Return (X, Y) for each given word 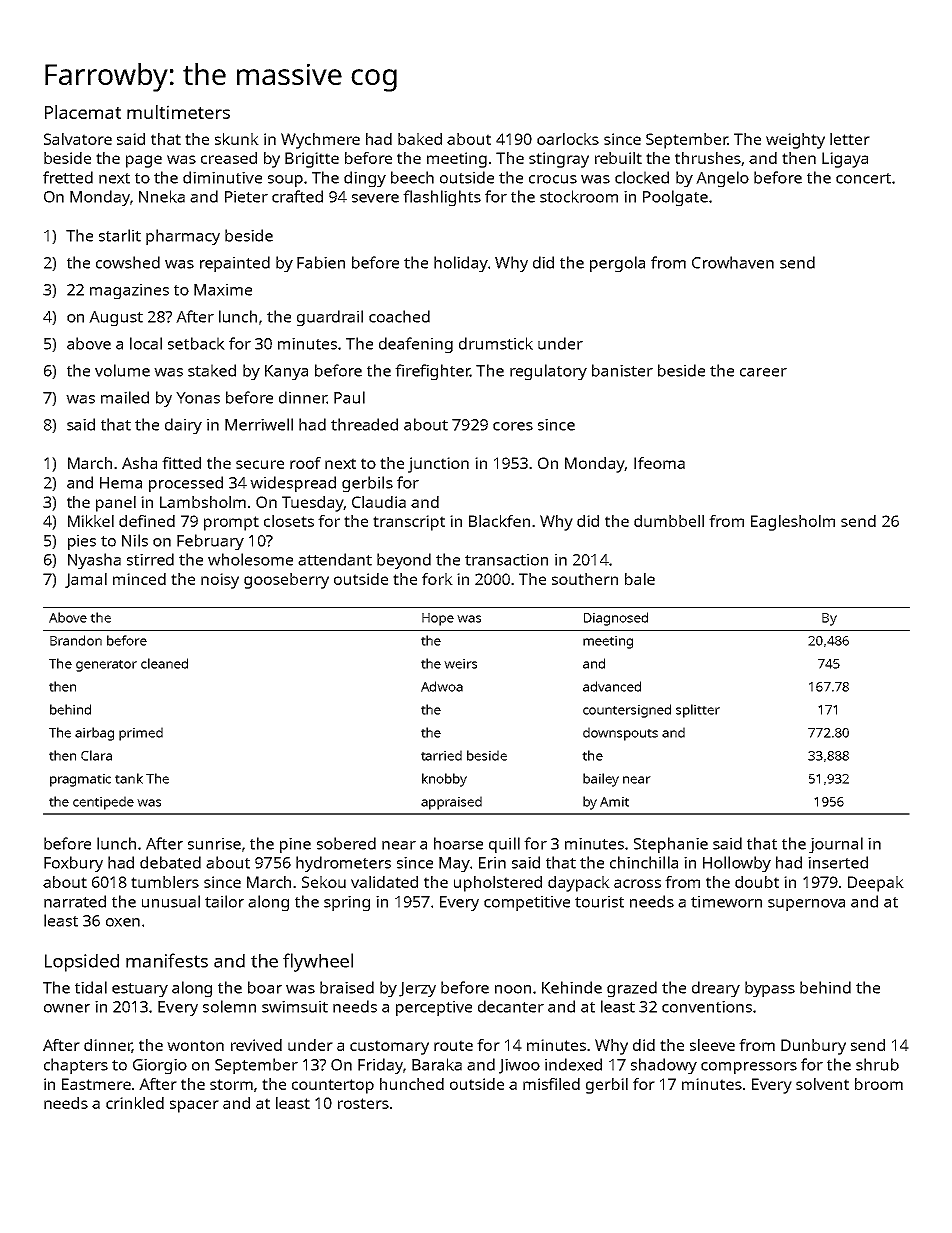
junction (438, 465)
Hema (121, 483)
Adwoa (442, 686)
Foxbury (73, 864)
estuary (140, 990)
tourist (599, 902)
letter (850, 139)
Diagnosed (616, 619)
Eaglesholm (793, 523)
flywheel (318, 962)
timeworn (726, 902)
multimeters (178, 112)
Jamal (86, 580)
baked (420, 139)
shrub (877, 1064)
